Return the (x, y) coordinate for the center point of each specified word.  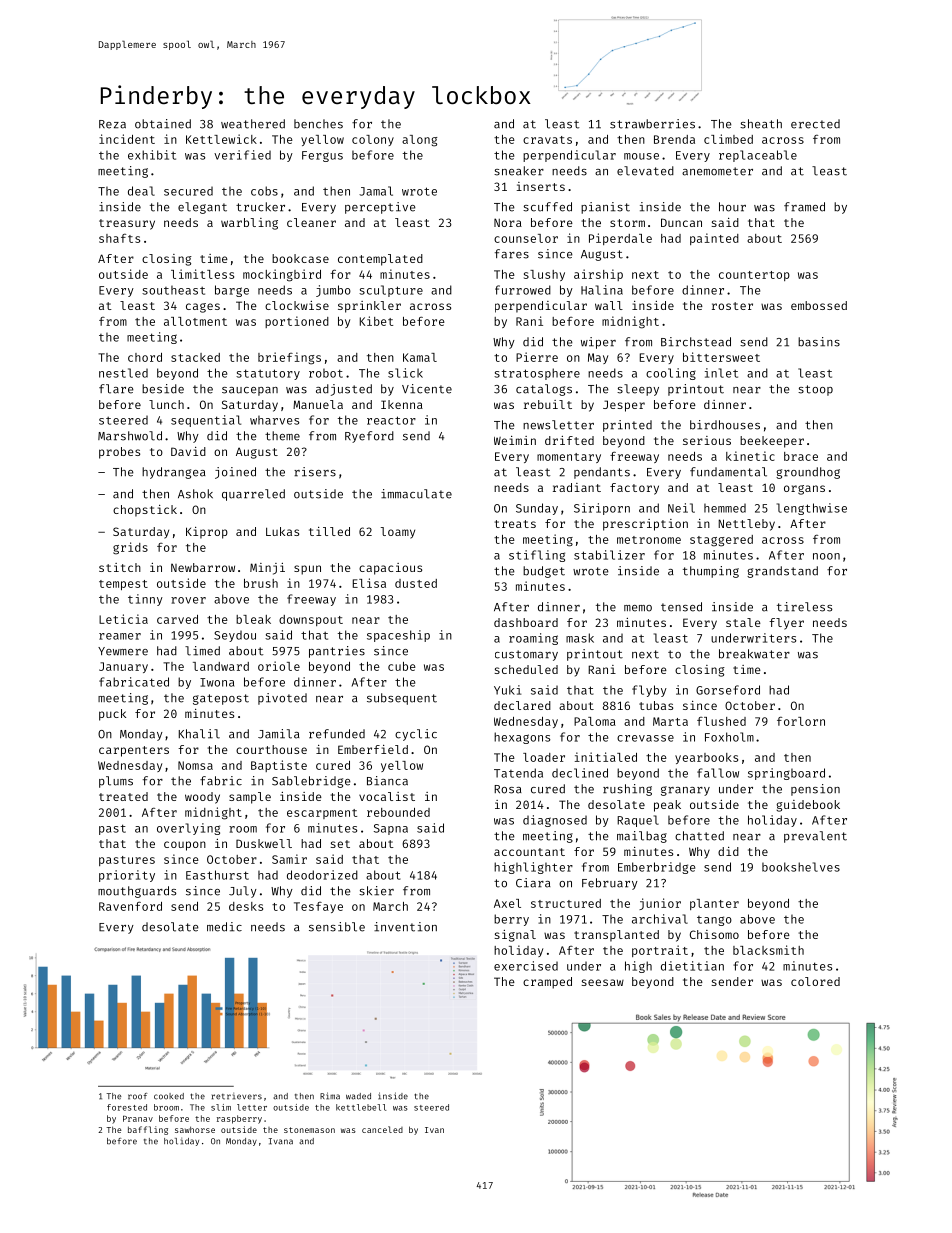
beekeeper (772, 442)
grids (130, 548)
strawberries (652, 124)
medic (224, 927)
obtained (163, 124)
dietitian (692, 966)
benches (318, 124)
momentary (569, 458)
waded (358, 1096)
